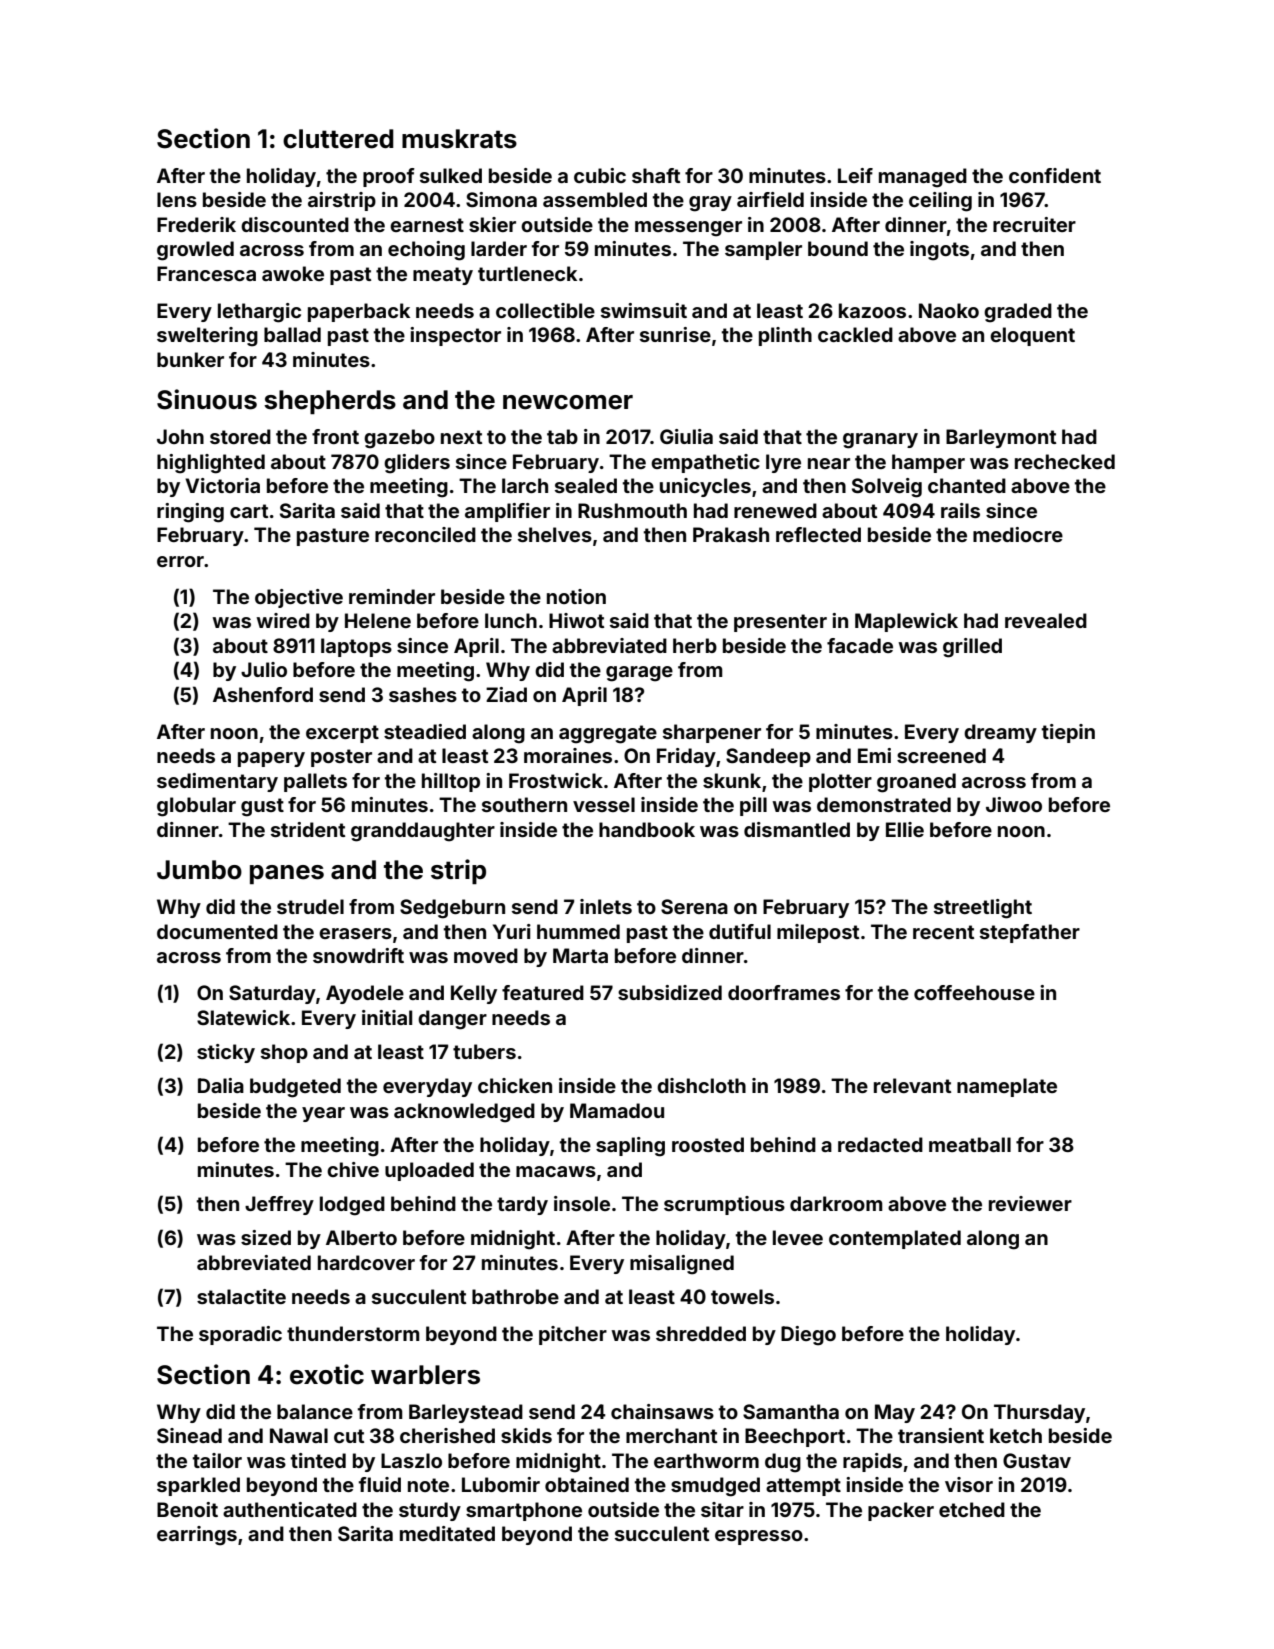 The height and width of the screenshot is (1649, 1274). Describe the element at coordinates (217, 931) in the screenshot. I see `documented` at that location.
